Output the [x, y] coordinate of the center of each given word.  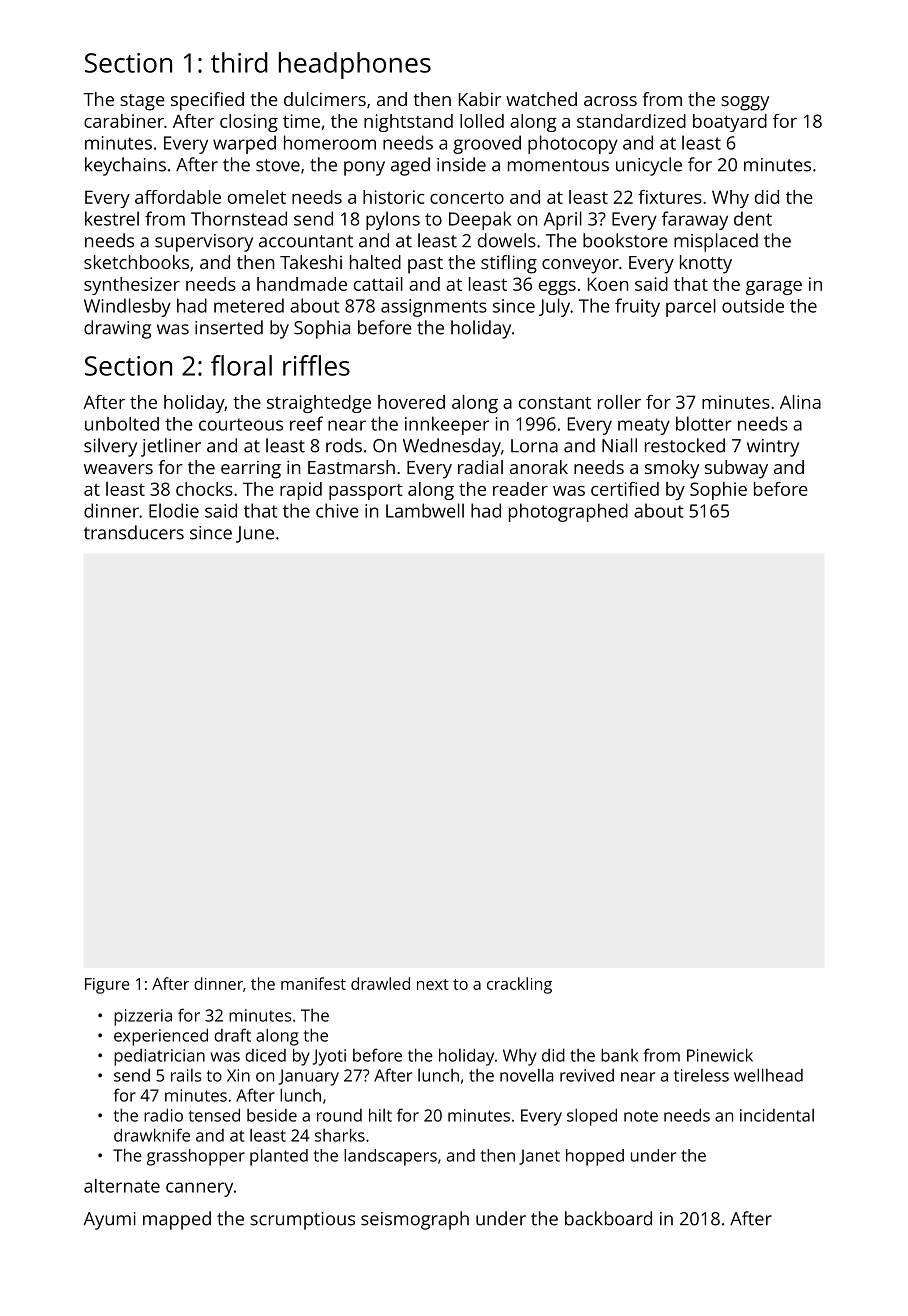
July [554, 307]
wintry [773, 448]
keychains [125, 166]
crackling [519, 985]
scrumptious [302, 1221]
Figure [107, 986]
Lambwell [425, 510]
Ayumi [110, 1221]
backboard [608, 1218]
